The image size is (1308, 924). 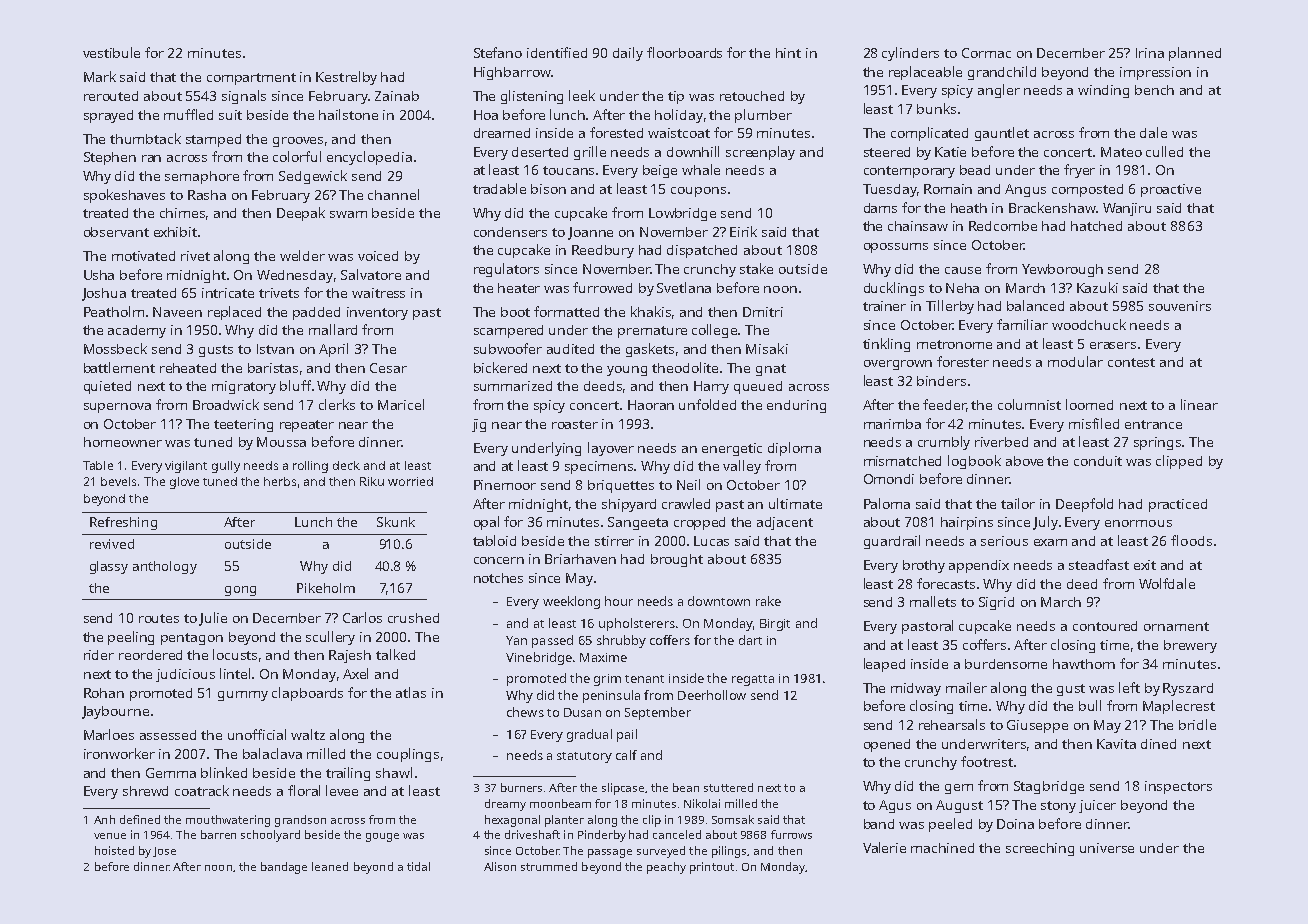 What do you see at coordinates (185, 675) in the page?
I see `judicious` at bounding box center [185, 675].
